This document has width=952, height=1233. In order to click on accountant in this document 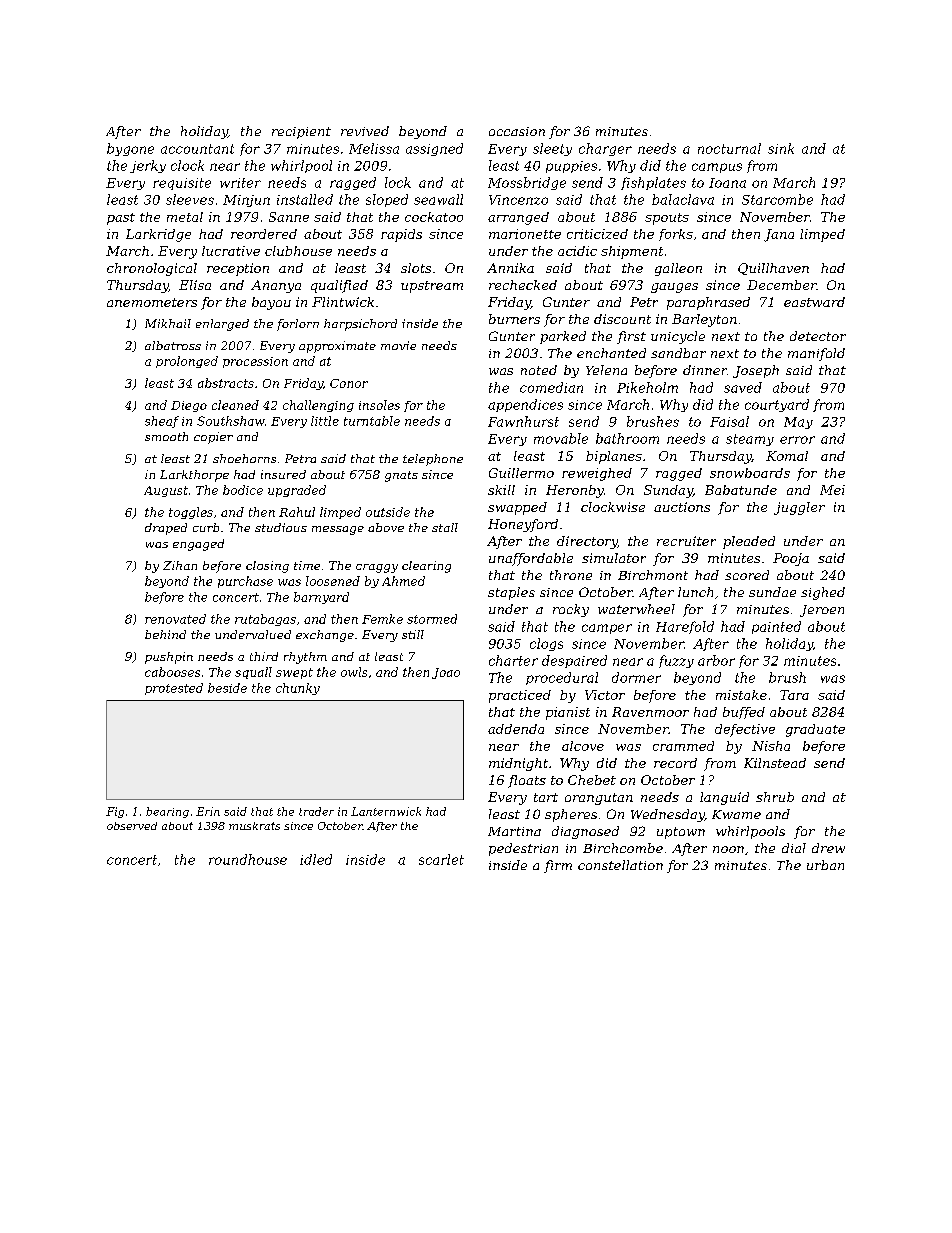, I will do `click(197, 149)`.
